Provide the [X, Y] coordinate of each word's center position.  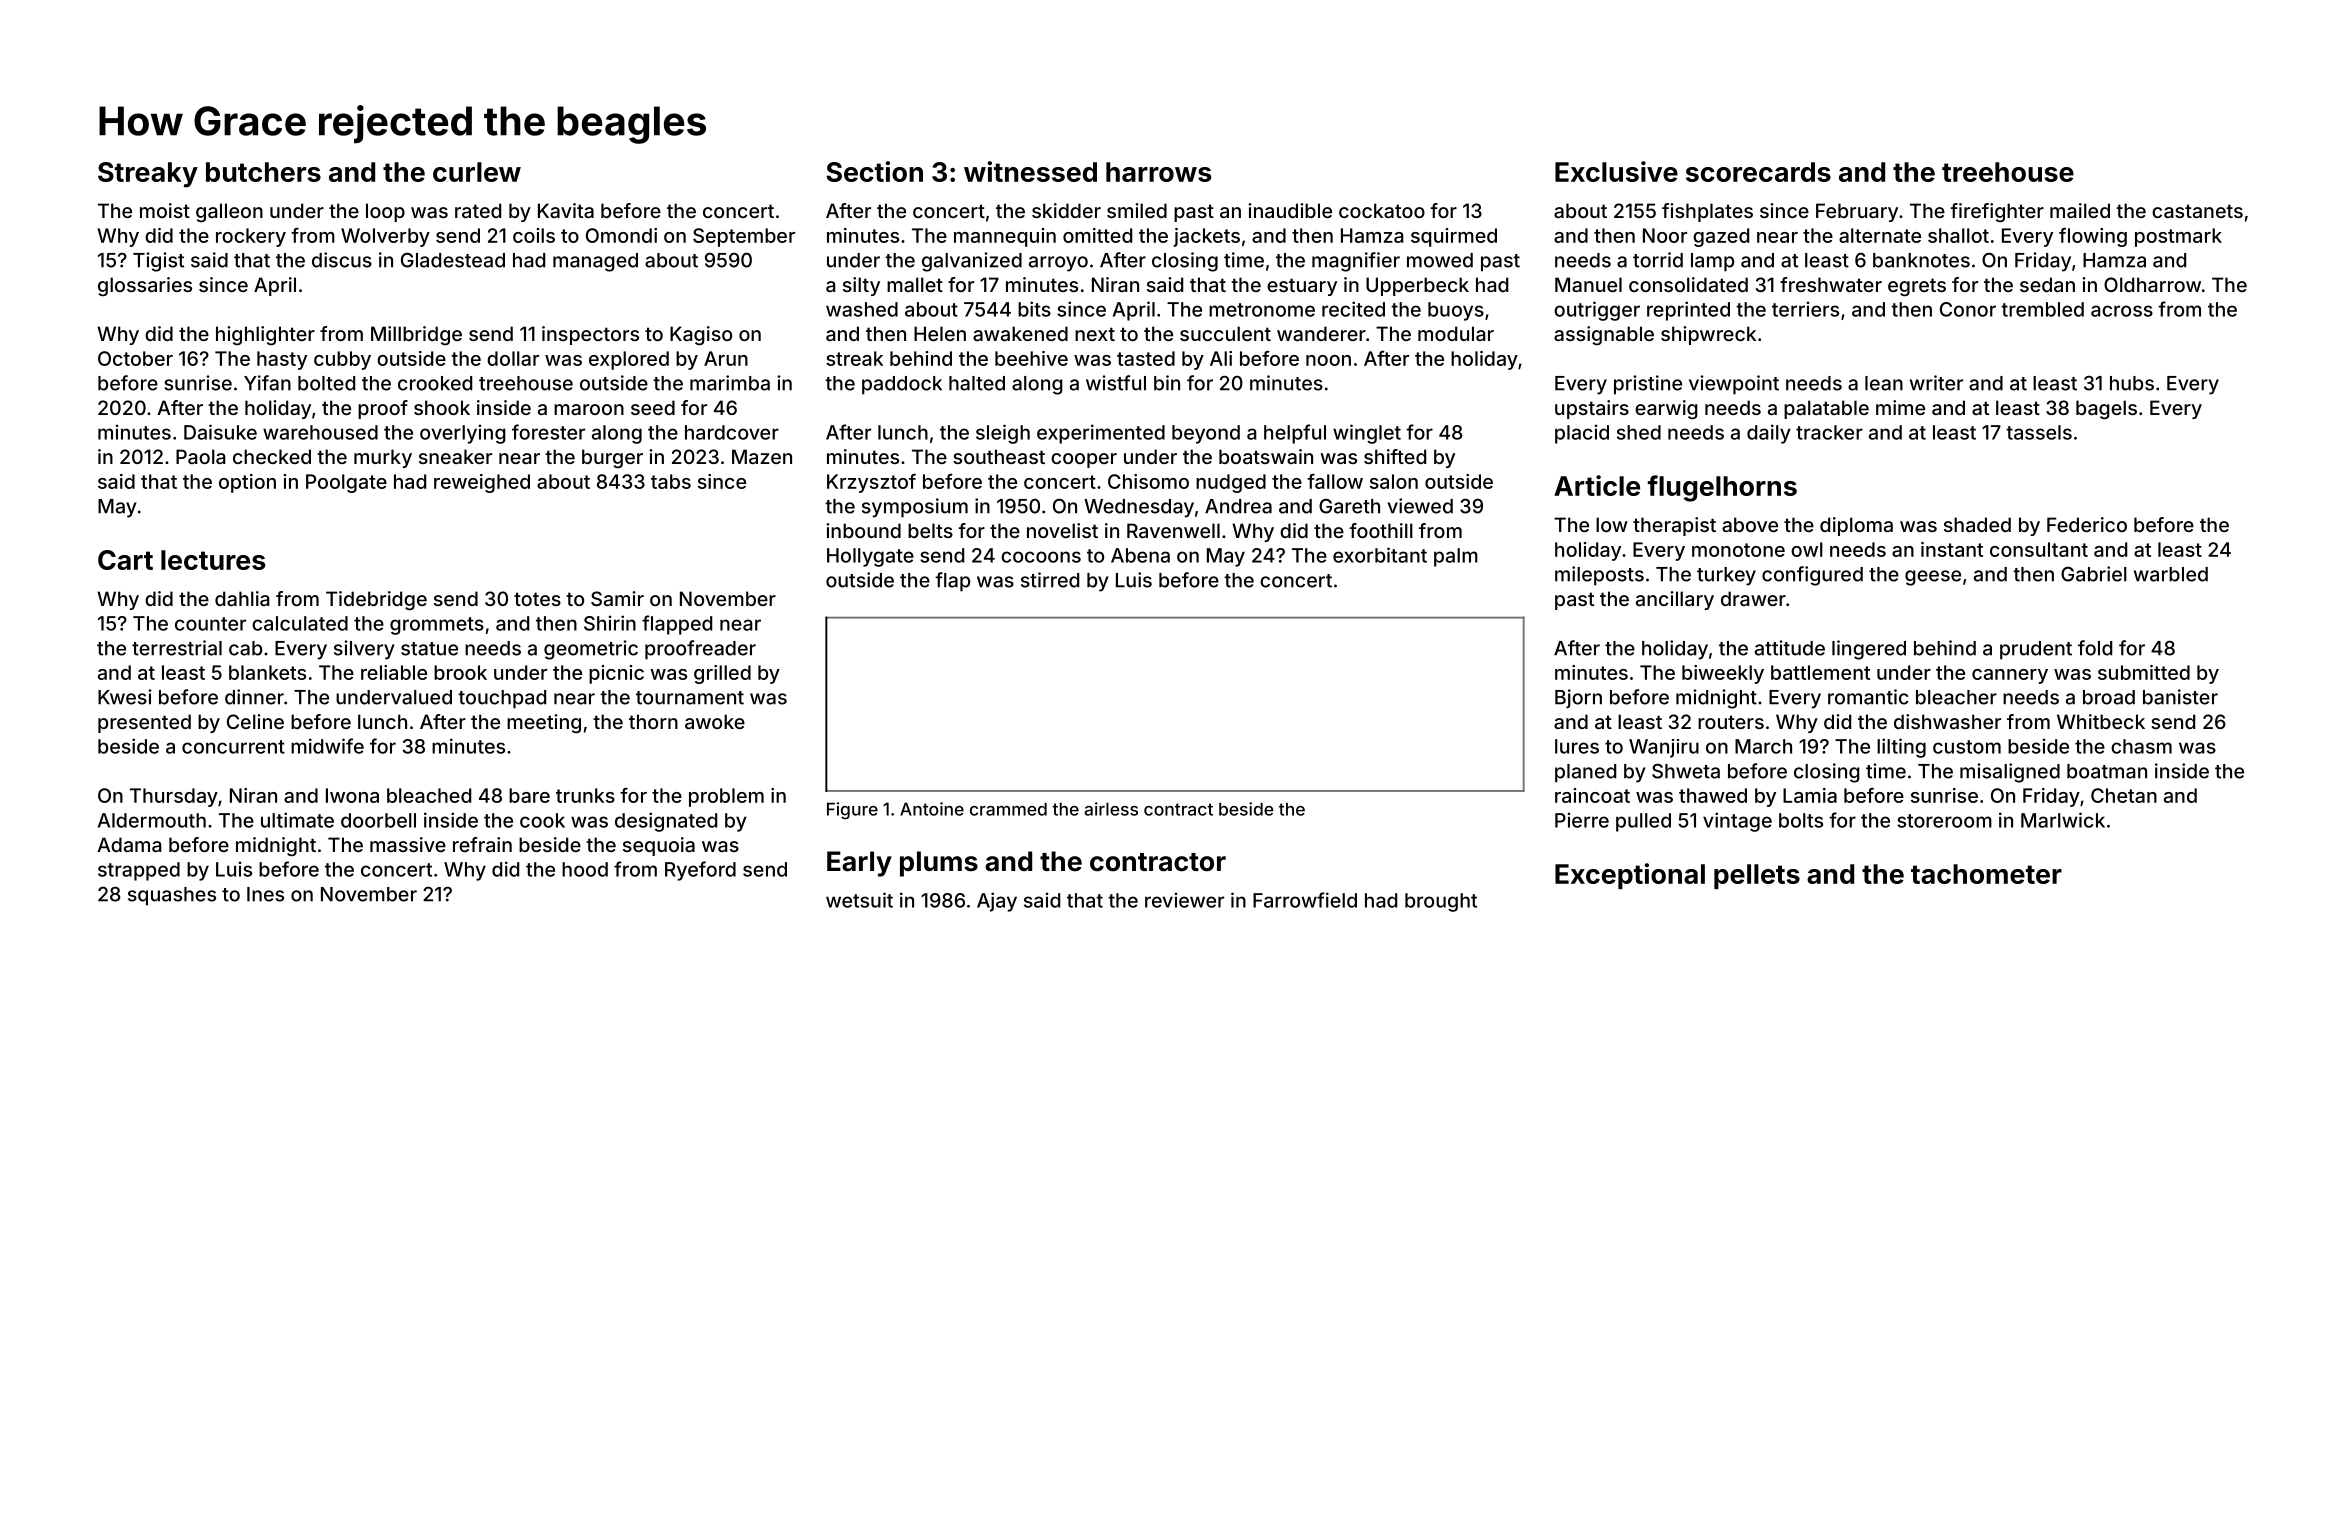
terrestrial [177, 648]
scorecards [1758, 172]
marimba [730, 383]
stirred [1050, 580]
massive [408, 844]
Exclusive [1616, 171]
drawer [1753, 598]
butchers [263, 172]
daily [1769, 434]
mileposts [1599, 576]
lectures [213, 560]
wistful [1116, 383]
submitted [2144, 672]
